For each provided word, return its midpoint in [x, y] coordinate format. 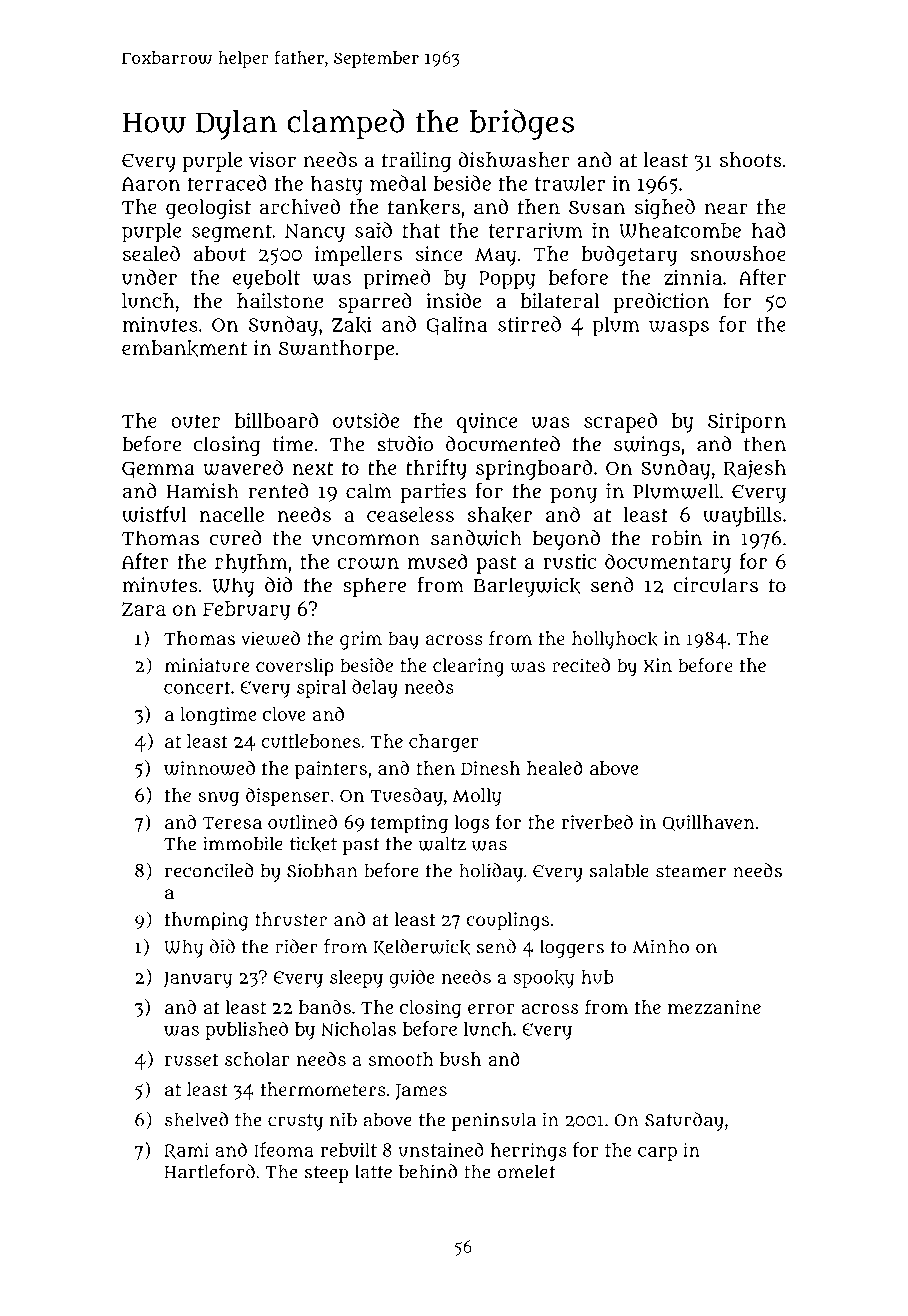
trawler [570, 183]
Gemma [158, 469]
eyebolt [266, 280]
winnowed [209, 768]
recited [581, 665]
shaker [499, 515]
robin [677, 538]
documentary [668, 563]
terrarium [536, 230]
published [246, 1030]
